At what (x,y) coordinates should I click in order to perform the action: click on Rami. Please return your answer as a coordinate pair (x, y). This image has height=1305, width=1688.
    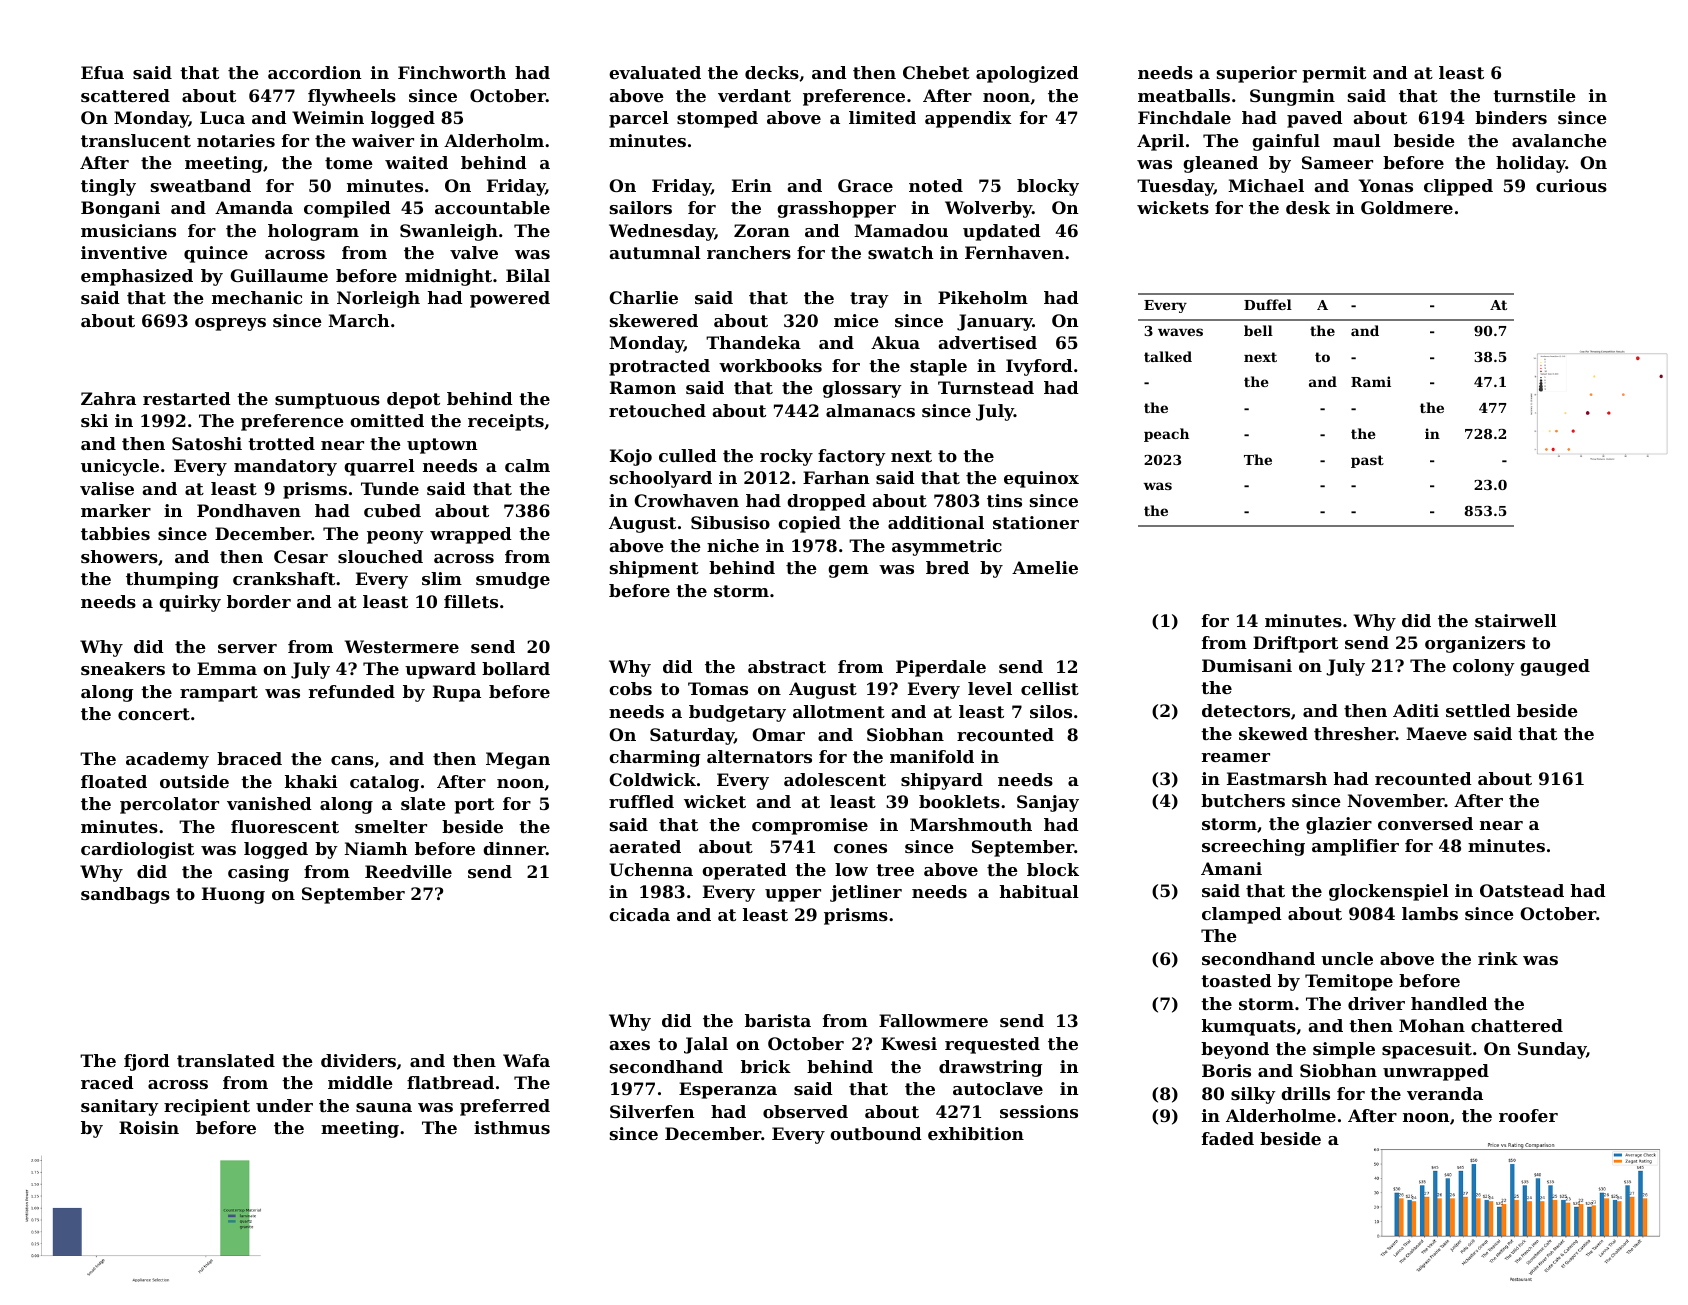
    Looking at the image, I should click on (1371, 381).
